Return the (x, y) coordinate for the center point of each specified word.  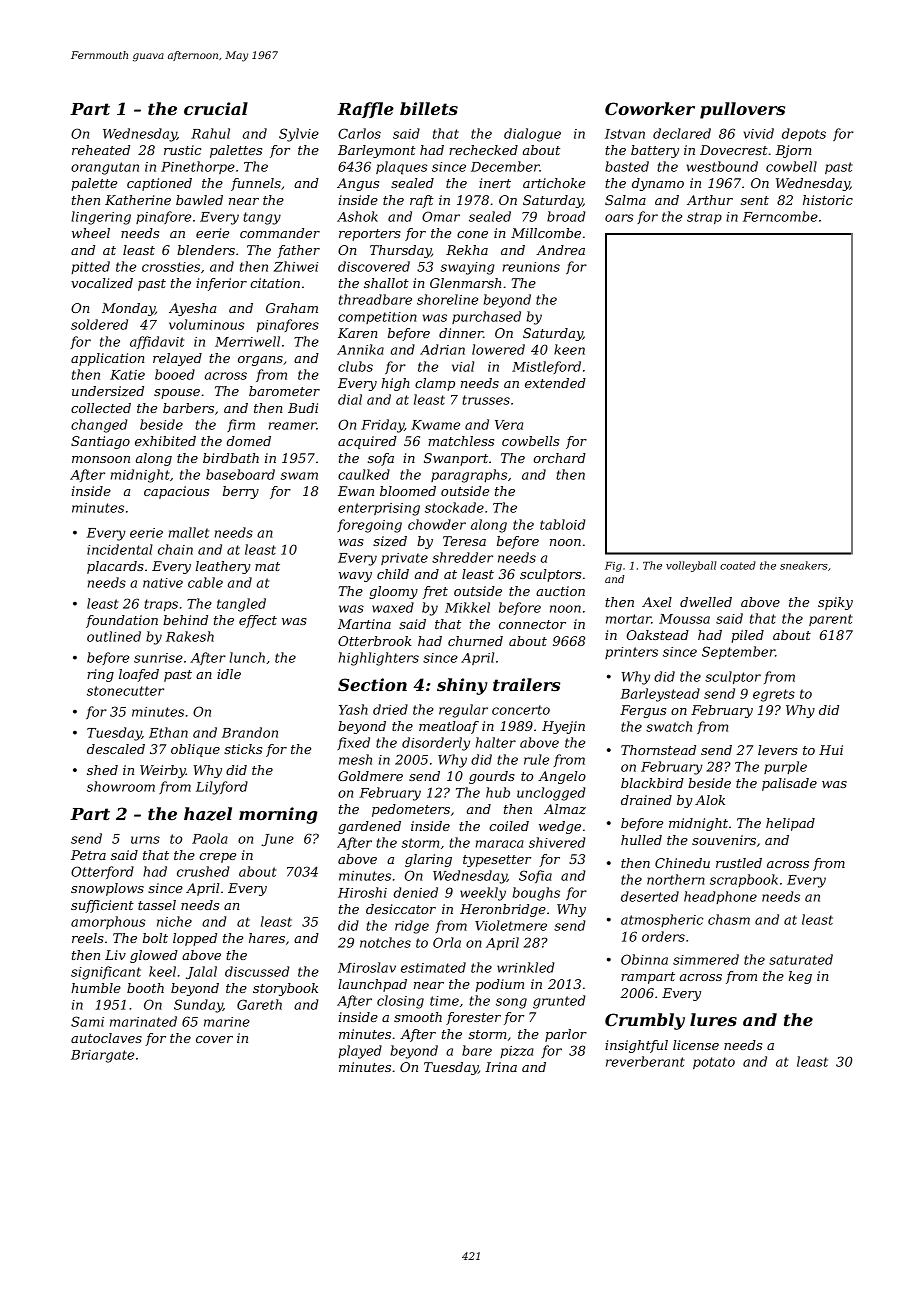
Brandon (250, 732)
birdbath (231, 458)
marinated (143, 1021)
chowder (437, 524)
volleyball (691, 566)
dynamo (658, 184)
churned (475, 641)
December (505, 166)
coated (738, 565)
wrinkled (525, 967)
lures (713, 1019)
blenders (206, 250)
